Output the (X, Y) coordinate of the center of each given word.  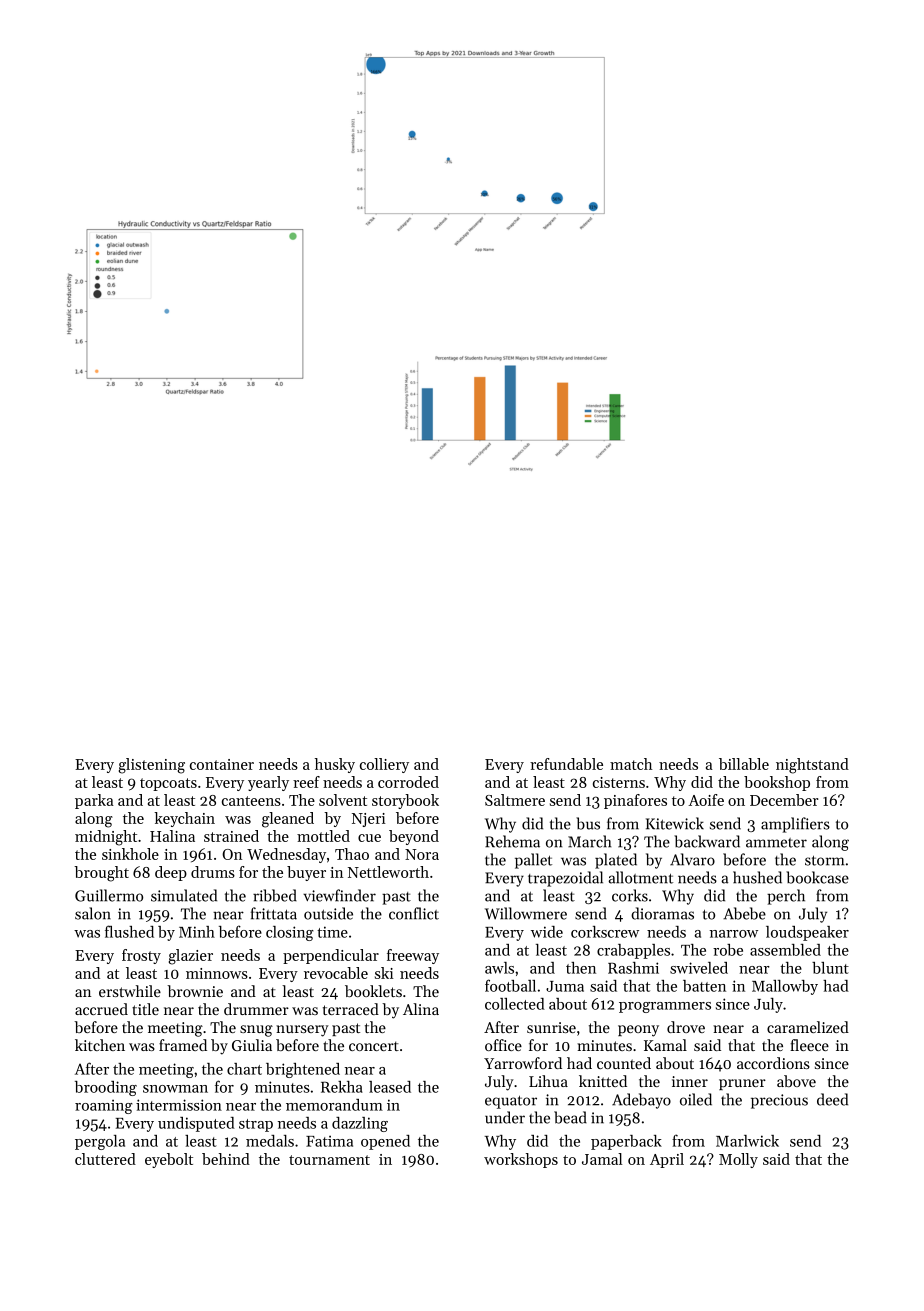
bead (570, 1117)
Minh (197, 932)
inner (690, 1081)
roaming (104, 1106)
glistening (152, 766)
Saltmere (515, 800)
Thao (352, 854)
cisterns (619, 782)
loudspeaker (807, 933)
